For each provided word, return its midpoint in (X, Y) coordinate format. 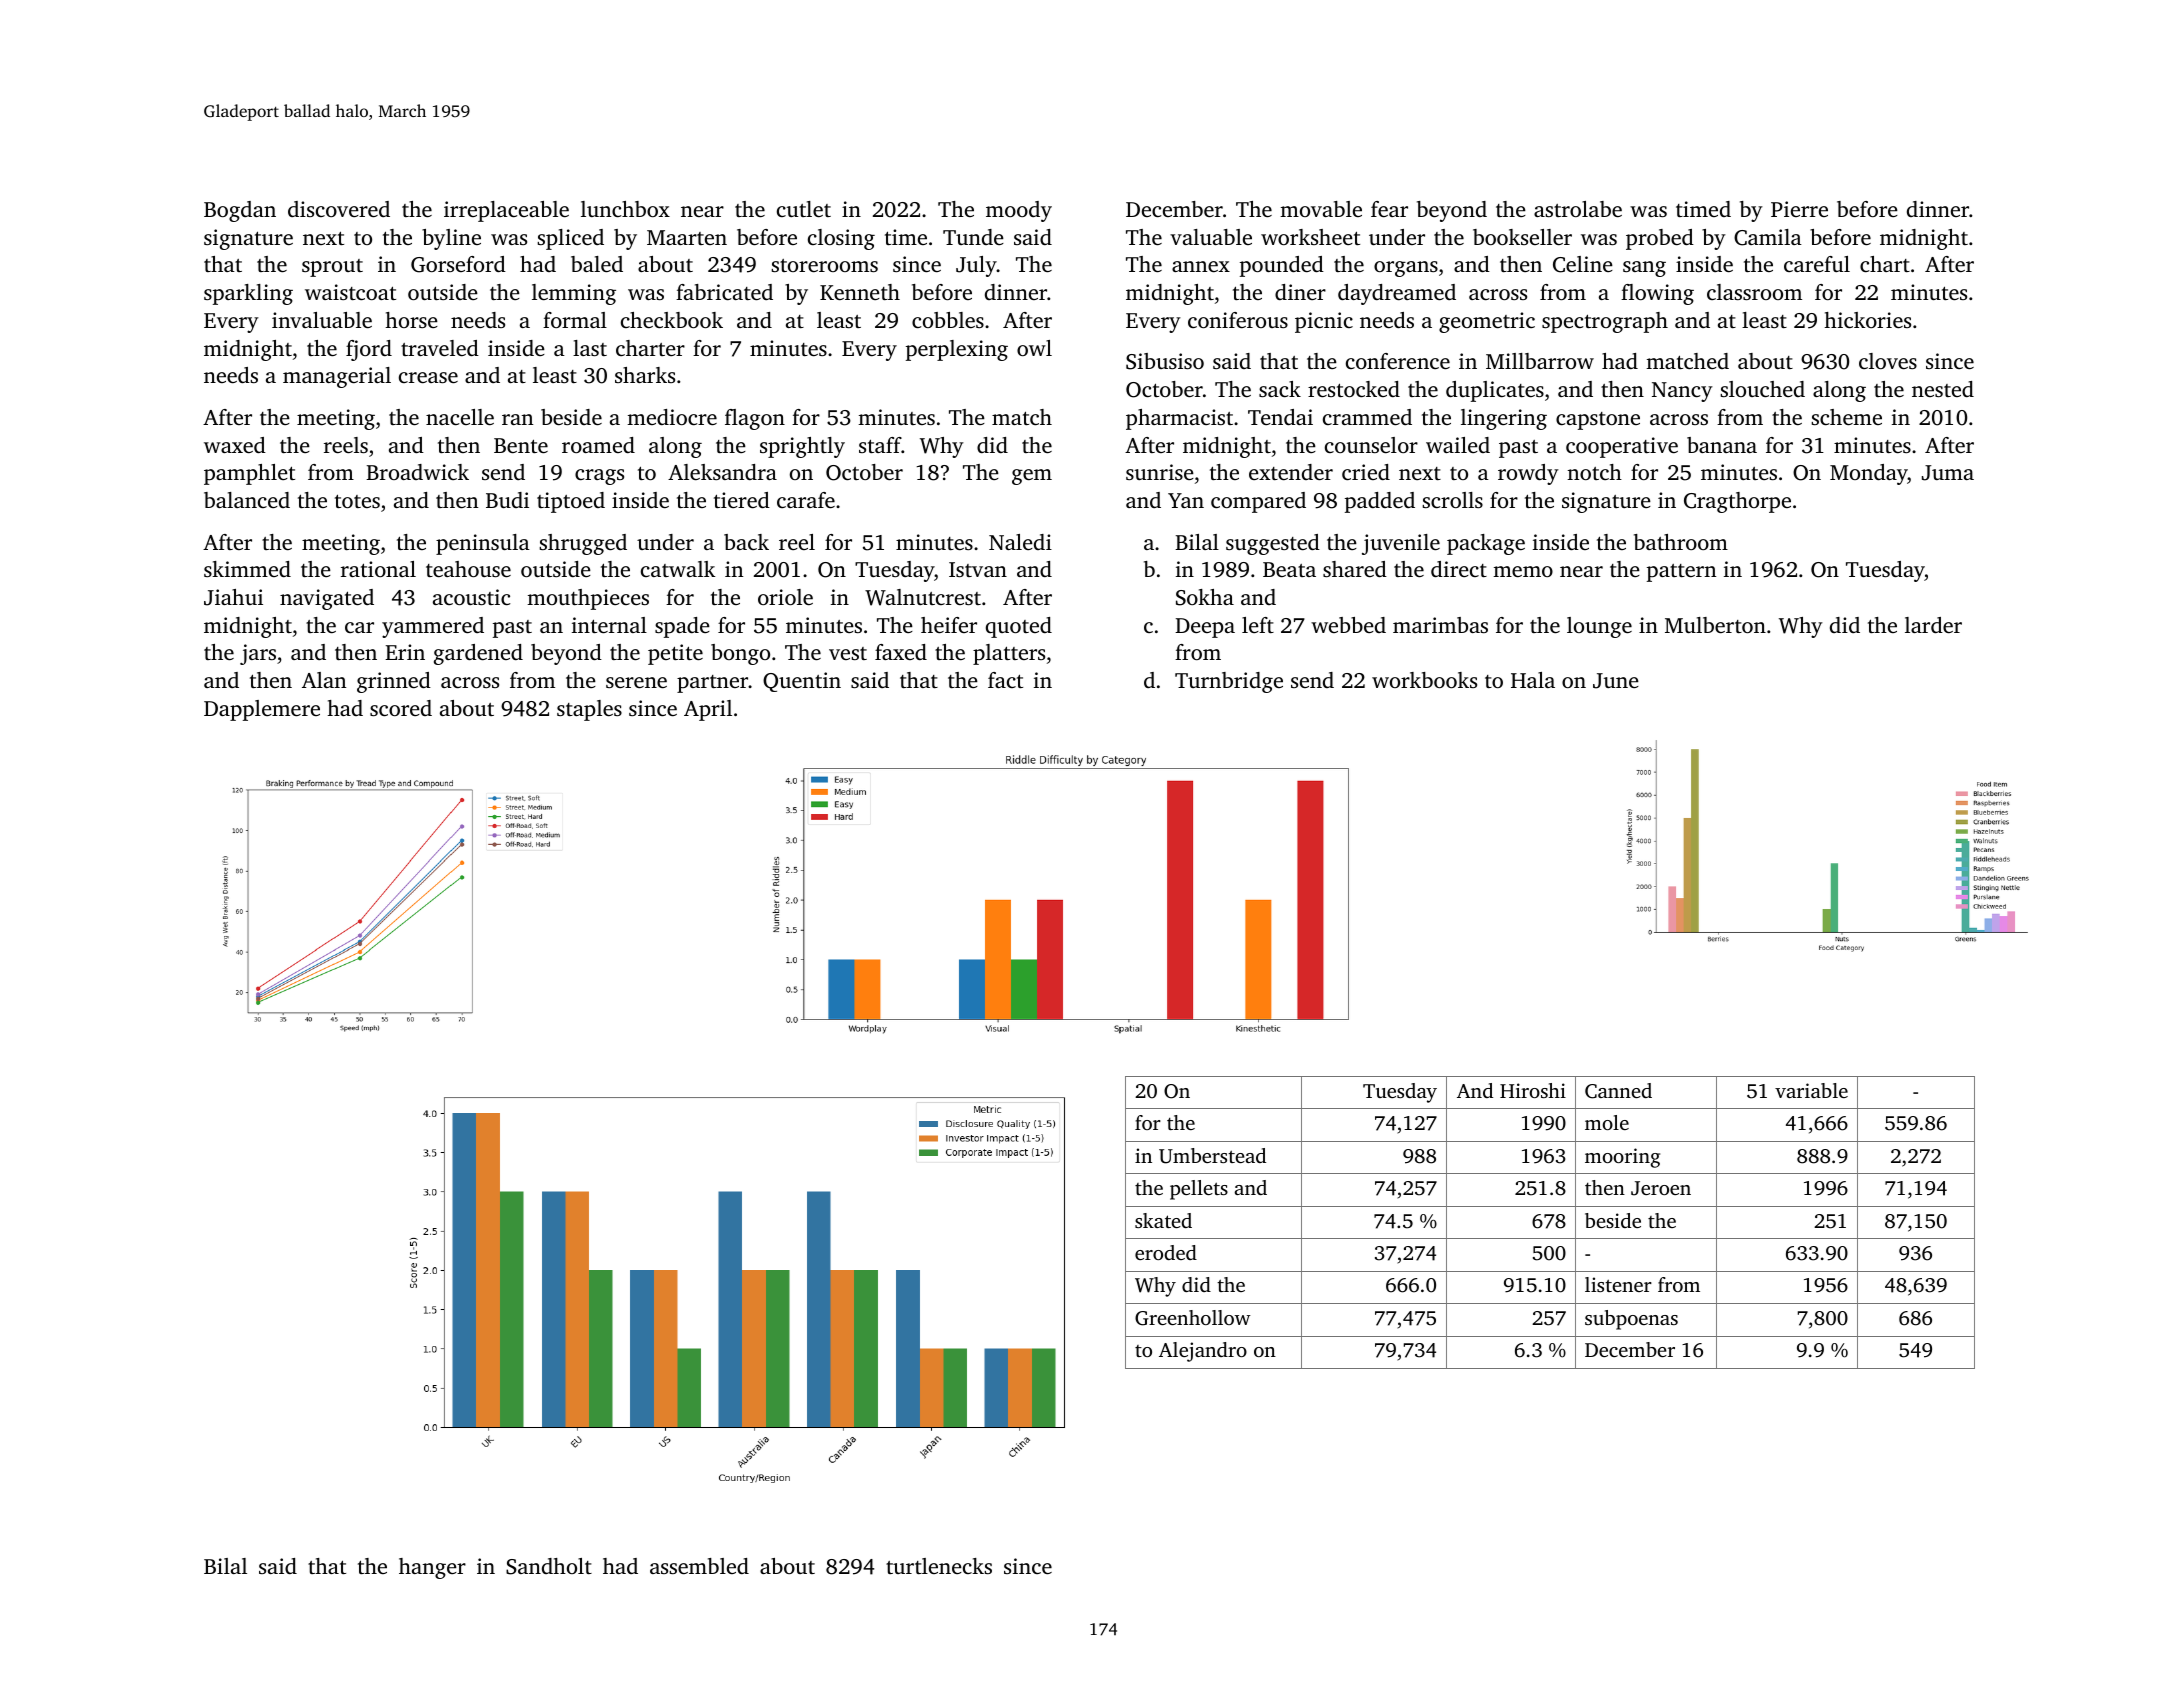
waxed (235, 445)
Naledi (1020, 542)
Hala (1533, 680)
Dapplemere (262, 710)
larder (1933, 625)
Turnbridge (1229, 682)
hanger (432, 1568)
